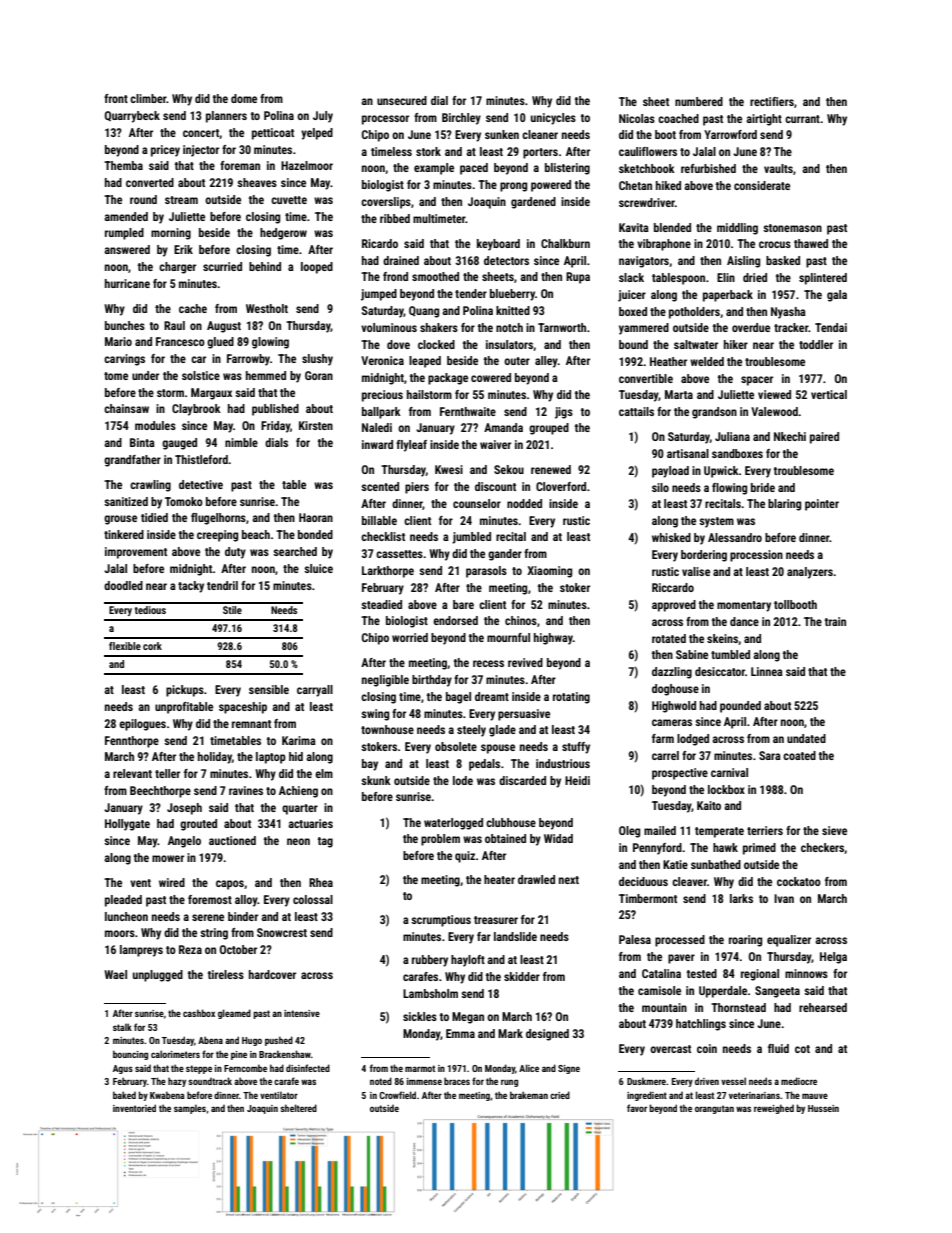  I want to click on parasols, so click(486, 572).
